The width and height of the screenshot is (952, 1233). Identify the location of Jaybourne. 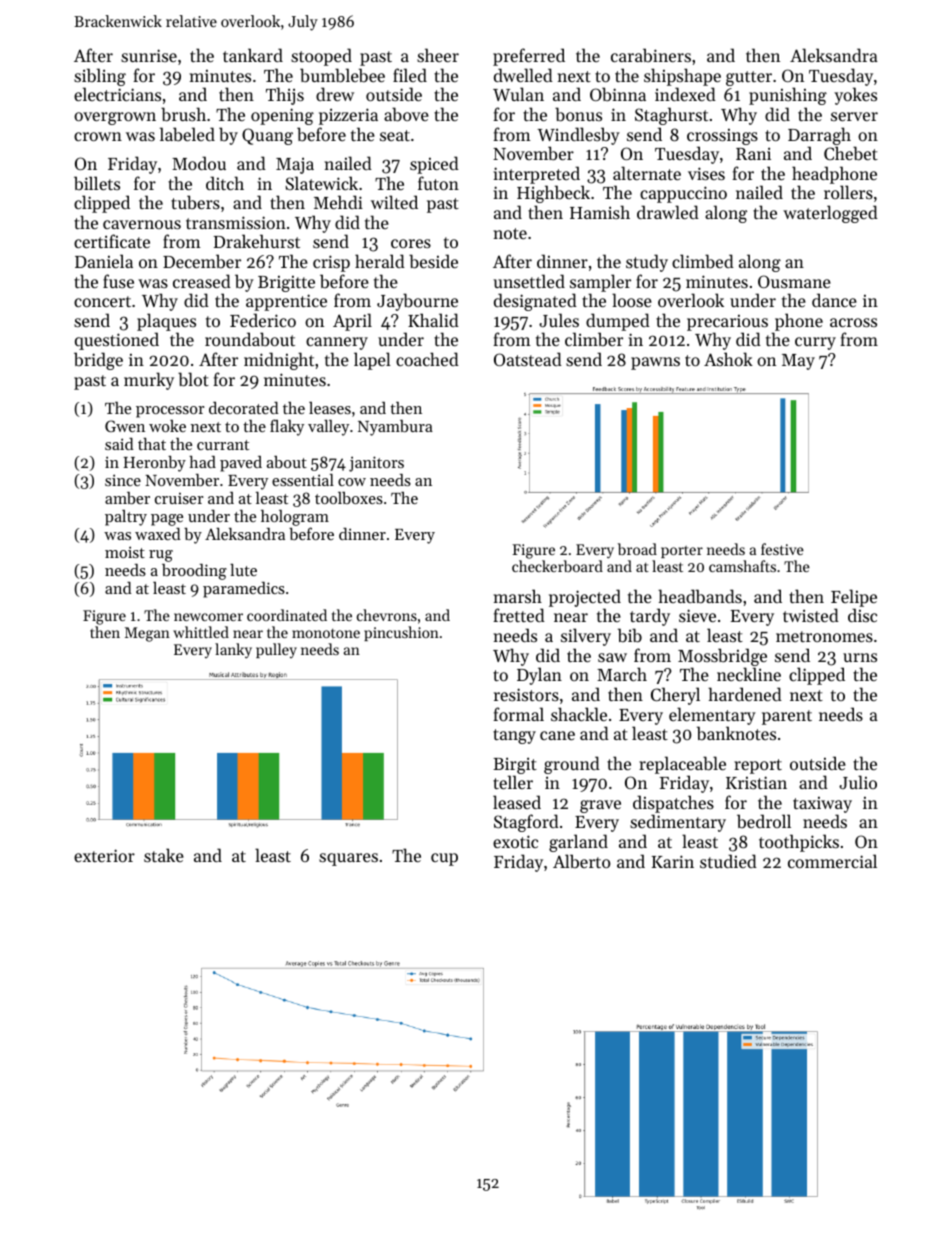
(417, 302).
